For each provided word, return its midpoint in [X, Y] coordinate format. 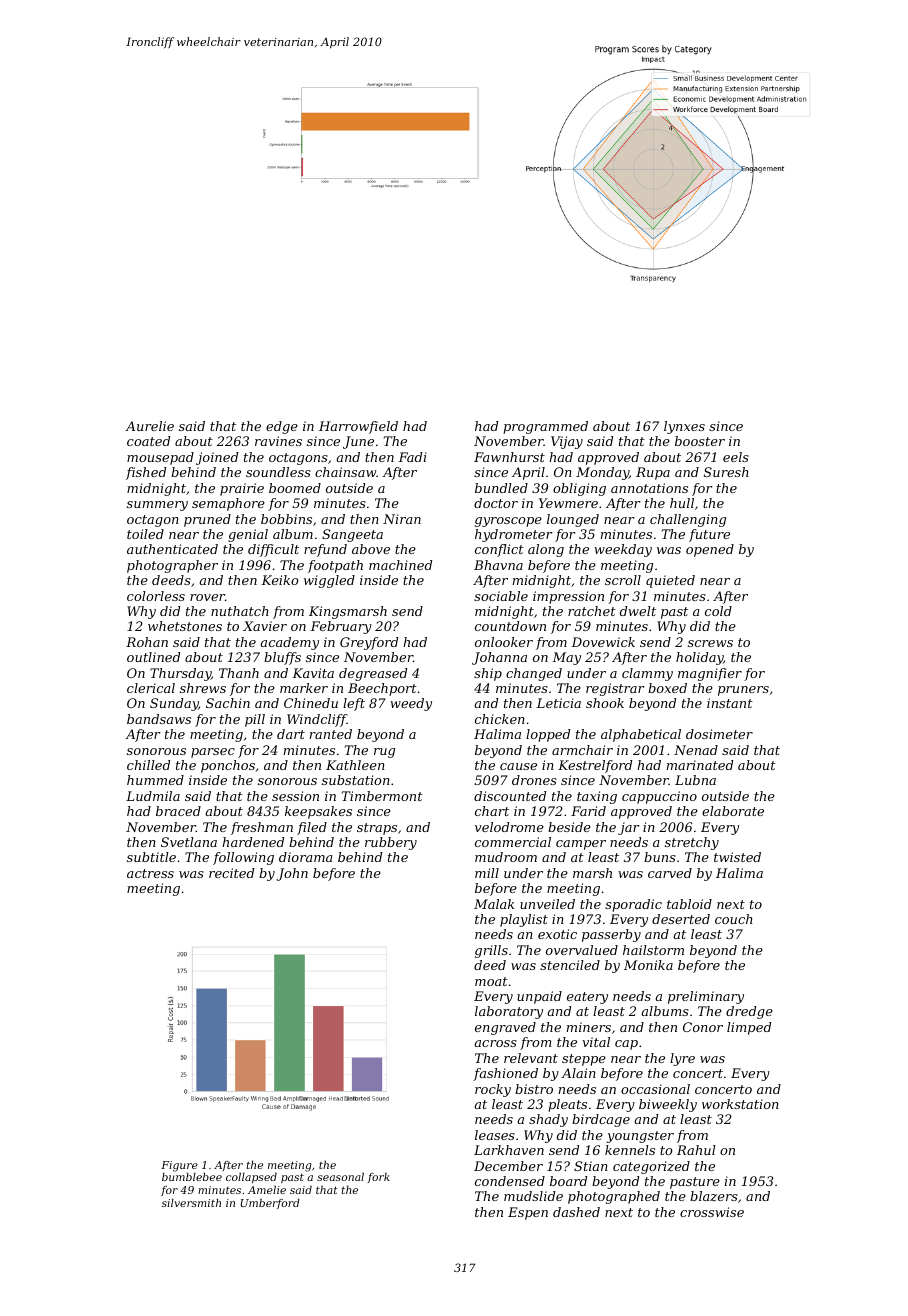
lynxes [684, 427]
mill [487, 873]
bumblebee [192, 1177]
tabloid [689, 904]
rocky [493, 1090]
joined [217, 458]
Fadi [412, 457]
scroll [623, 580]
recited [231, 873]
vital [596, 1042]
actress [150, 873]
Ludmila [153, 796]
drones [534, 780]
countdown [510, 626]
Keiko [280, 580]
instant [730, 703]
